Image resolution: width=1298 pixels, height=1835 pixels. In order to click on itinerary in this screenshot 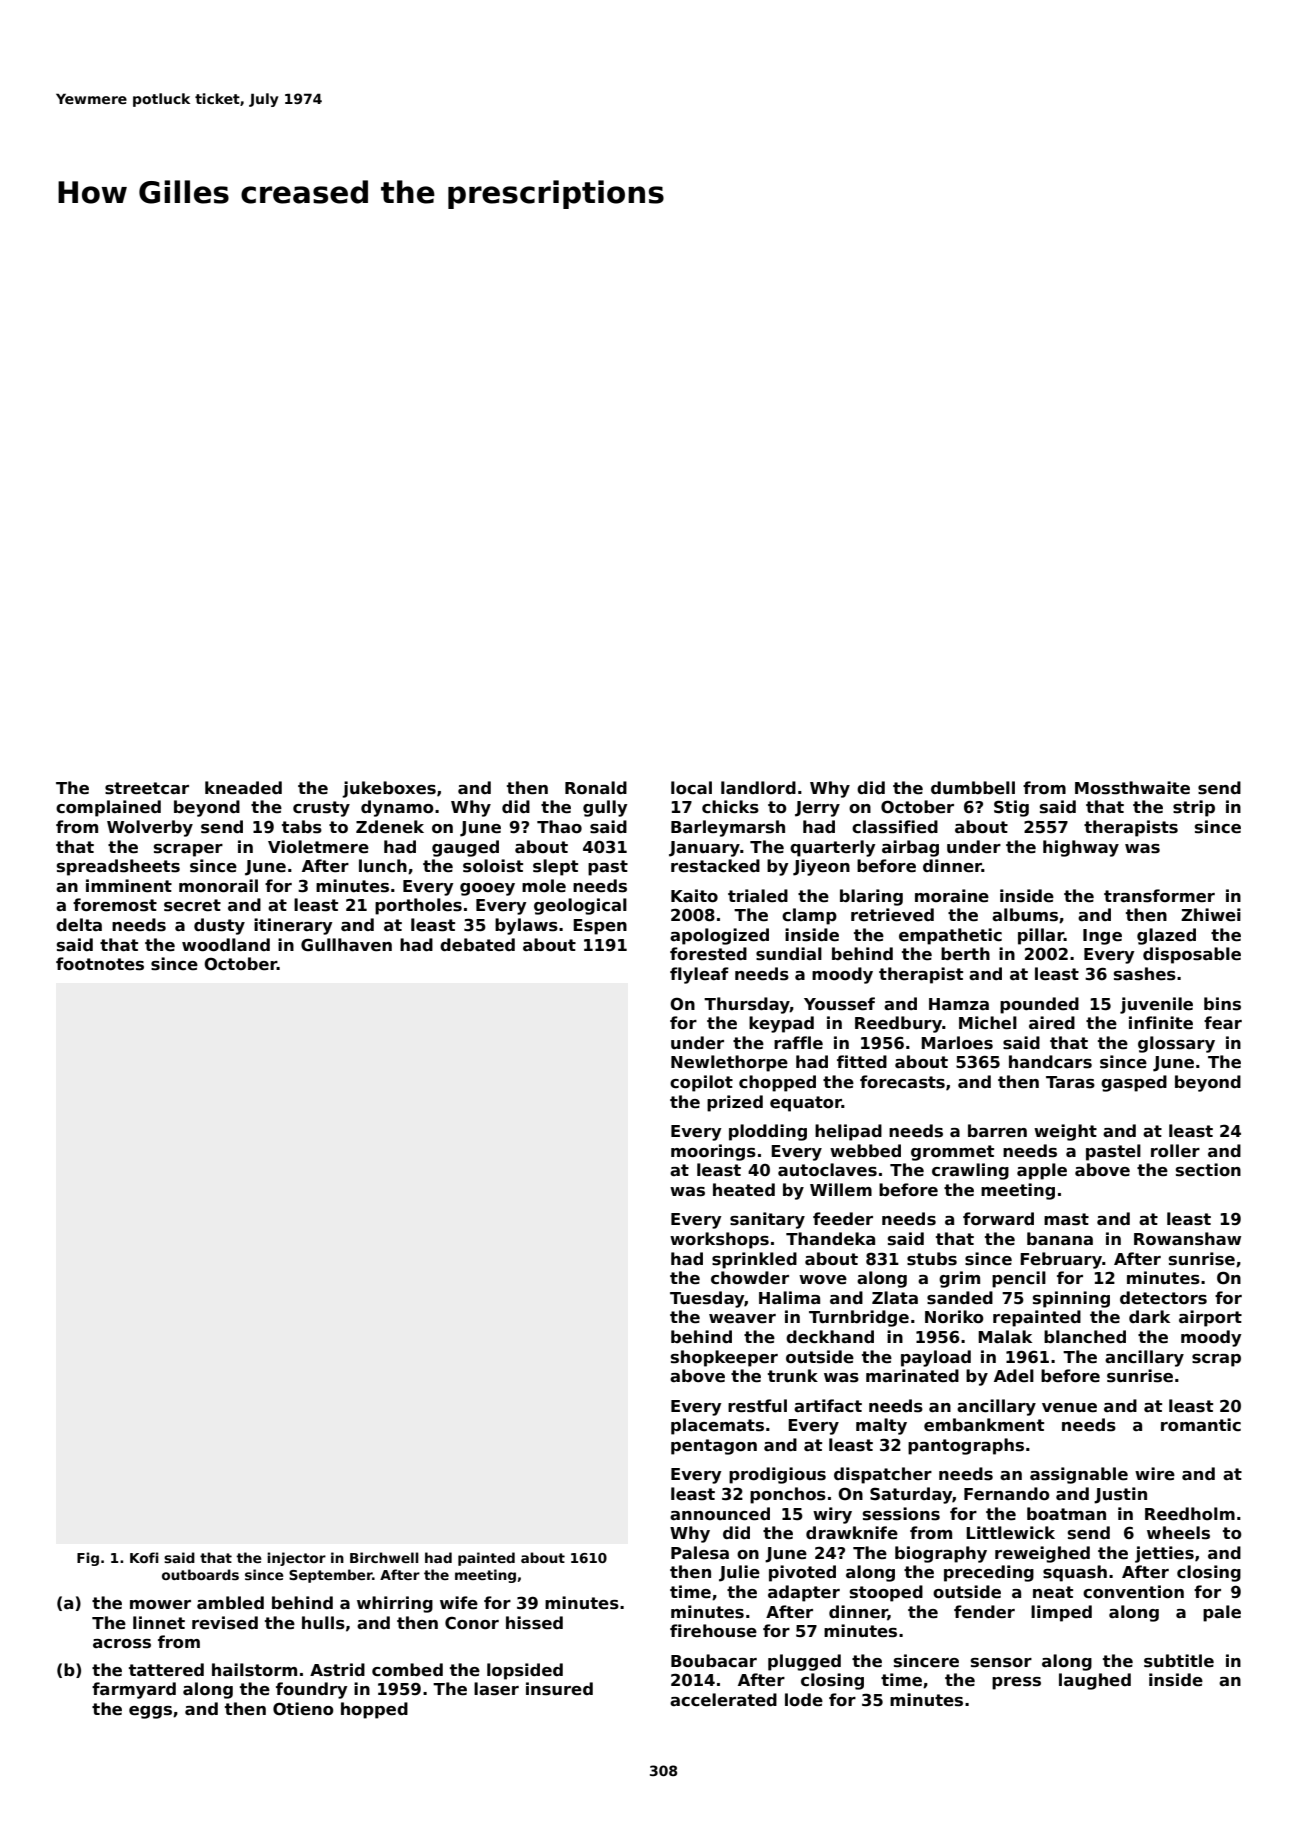, I will do `click(293, 926)`.
